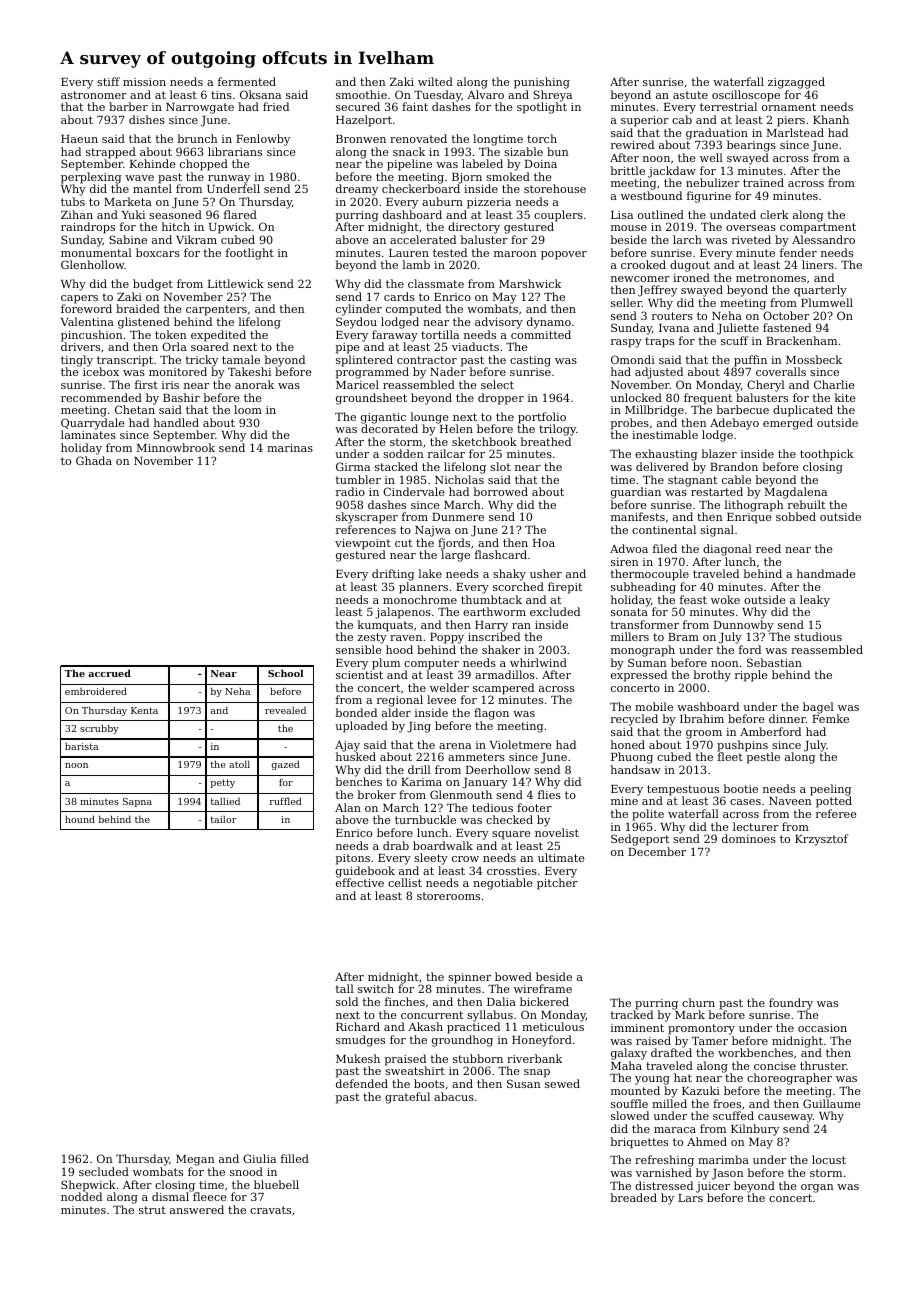 Image resolution: width=924 pixels, height=1308 pixels. I want to click on bonded, so click(356, 712).
